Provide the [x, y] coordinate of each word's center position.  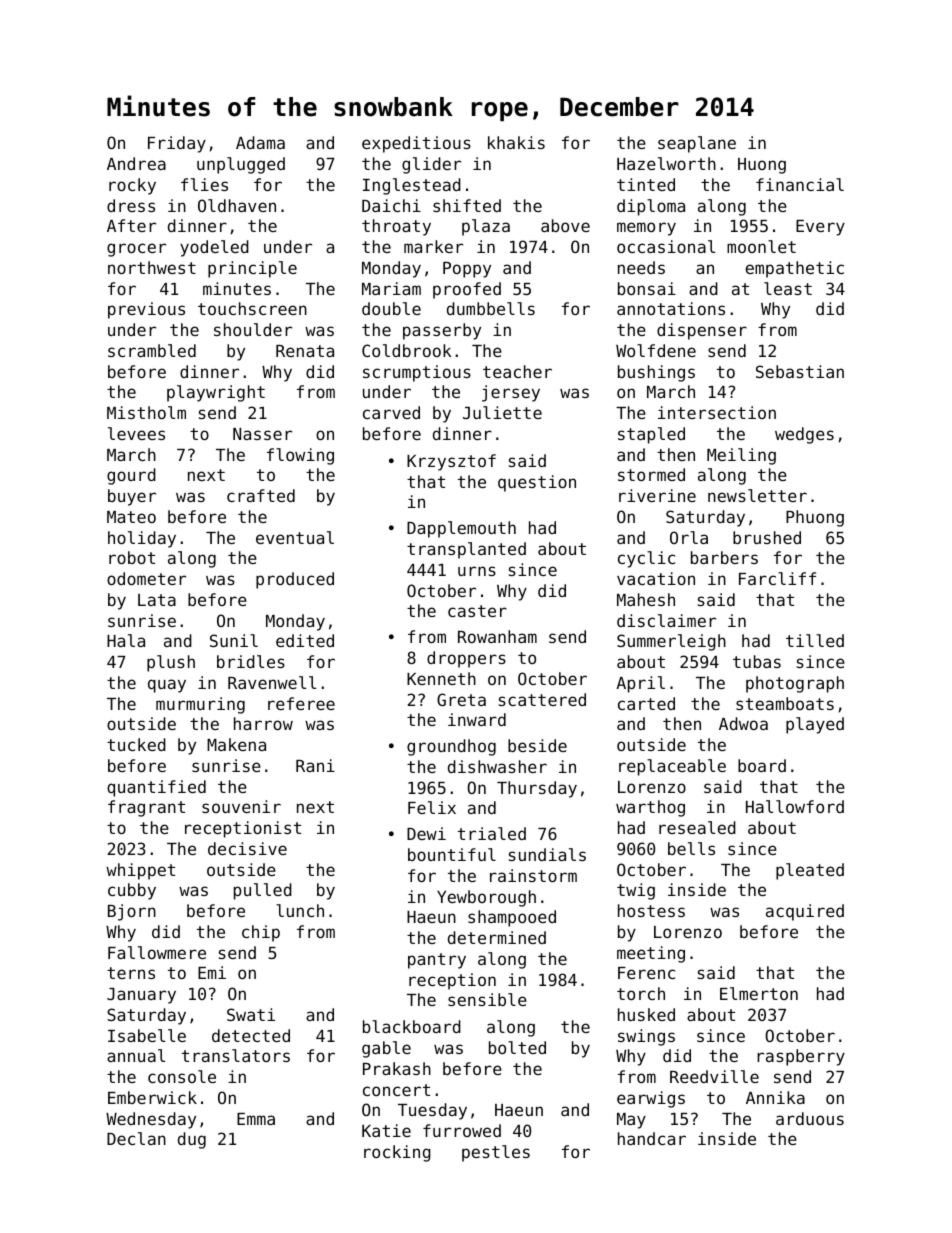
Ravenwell [272, 682]
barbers [724, 557]
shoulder [253, 329]
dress [131, 205]
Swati [251, 1014]
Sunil [234, 640]
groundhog [451, 747]
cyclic [646, 559]
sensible [487, 999]
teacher [517, 371]
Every [820, 228]
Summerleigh [671, 642]
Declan [136, 1138]
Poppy [467, 270]
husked [646, 1014]
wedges [804, 435]
